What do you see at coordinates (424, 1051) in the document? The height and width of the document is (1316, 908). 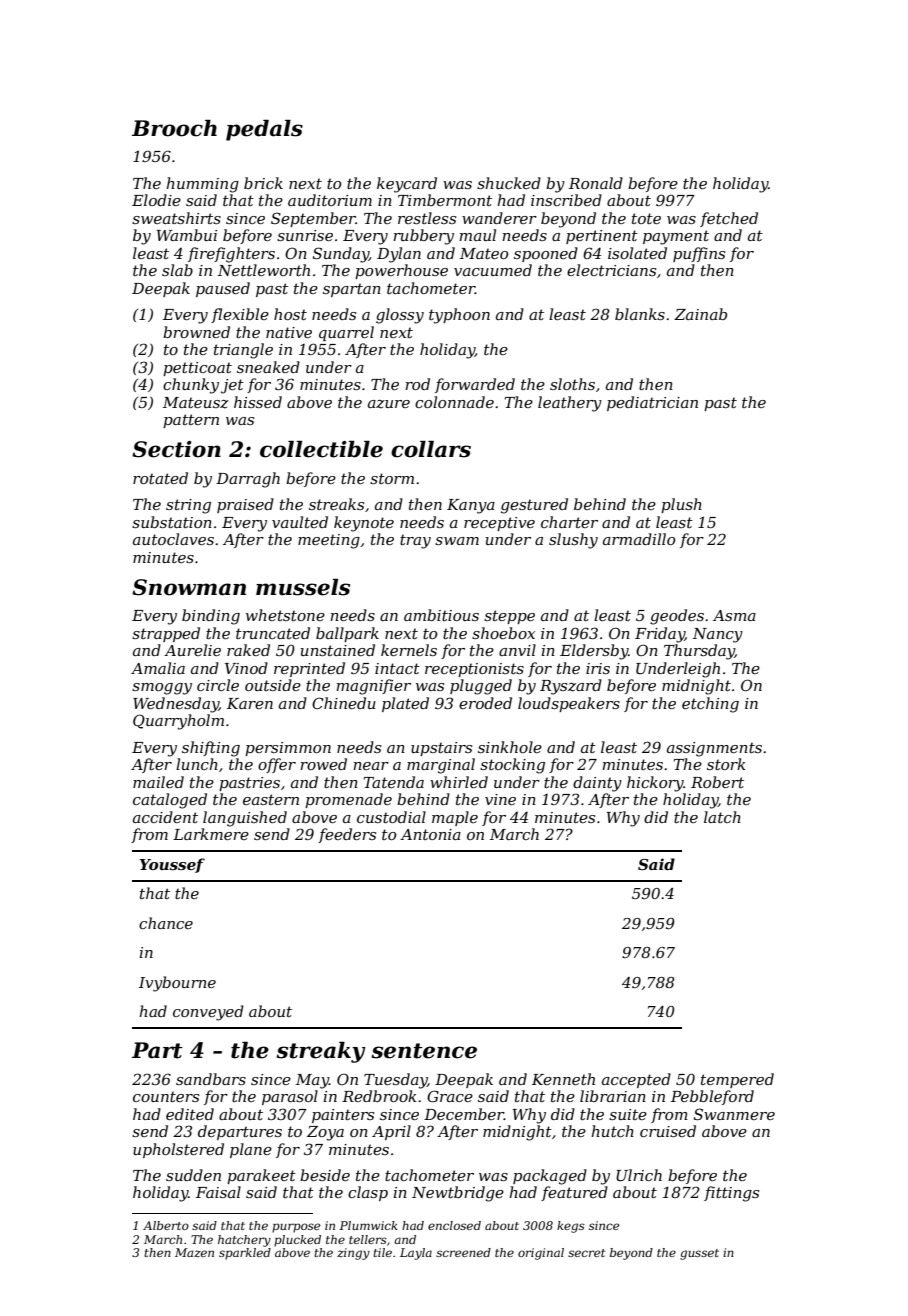 I see `sentence` at bounding box center [424, 1051].
